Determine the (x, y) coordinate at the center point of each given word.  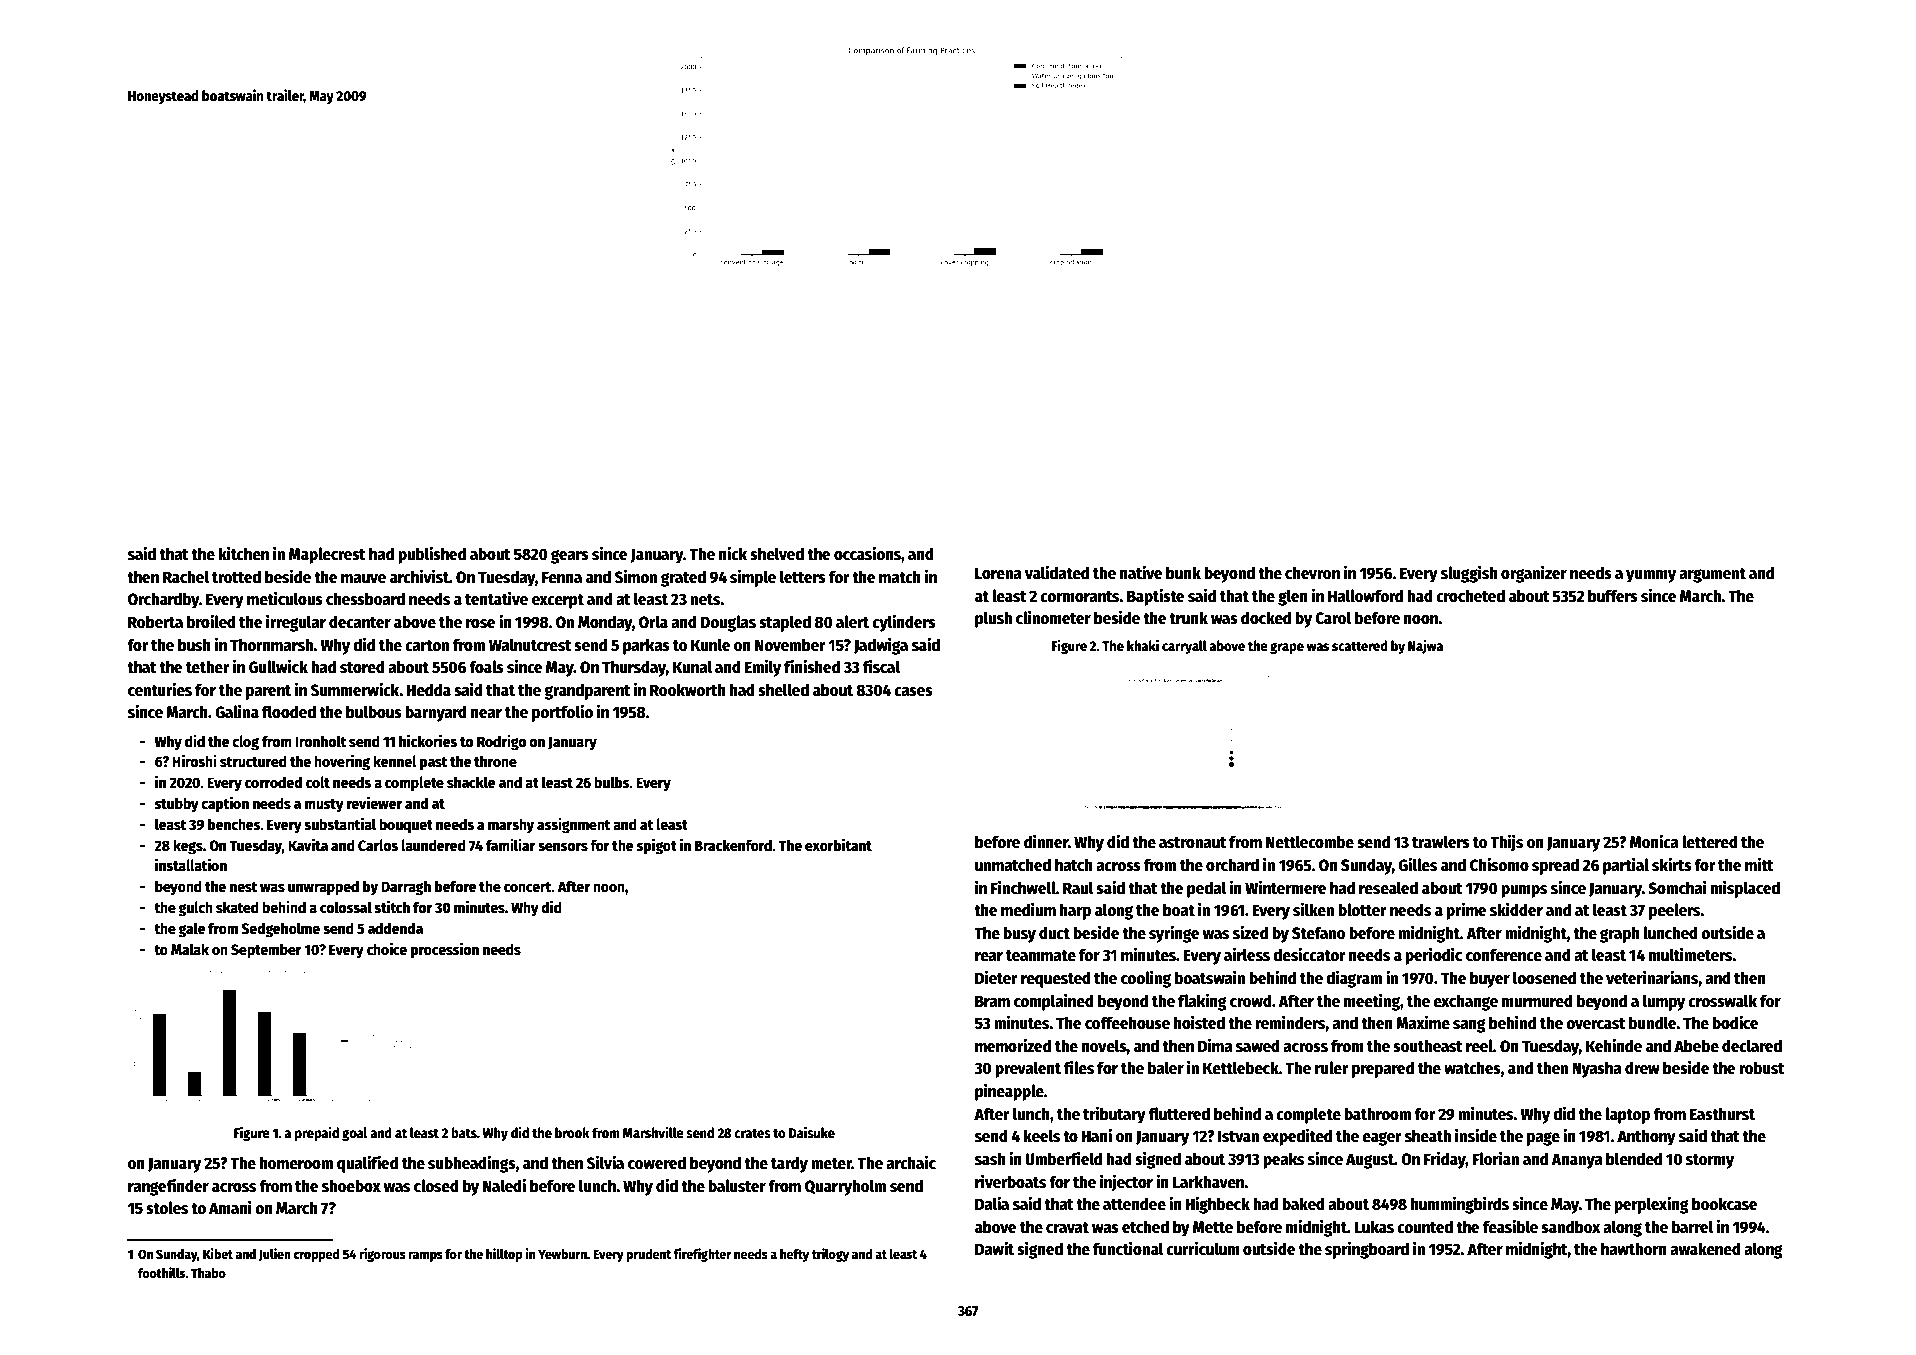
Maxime (1423, 1022)
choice (387, 948)
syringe (1174, 934)
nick (733, 553)
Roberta (155, 622)
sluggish (1469, 574)
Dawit (994, 1248)
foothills (162, 1272)
